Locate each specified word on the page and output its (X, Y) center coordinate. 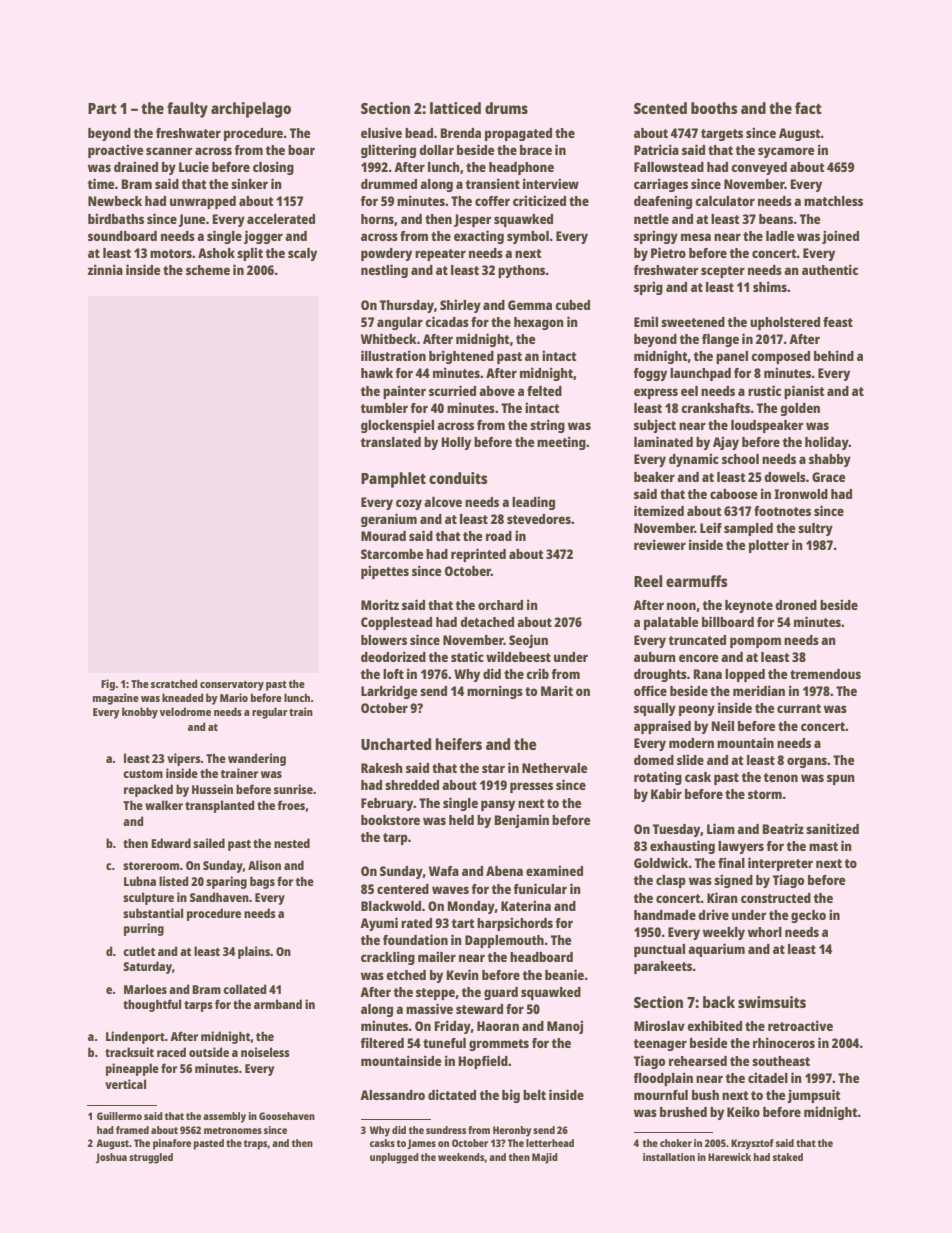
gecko (808, 916)
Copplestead (396, 623)
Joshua (111, 1158)
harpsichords (515, 924)
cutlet (139, 951)
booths (714, 108)
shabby (830, 460)
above (497, 391)
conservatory (232, 686)
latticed (455, 108)
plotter (769, 546)
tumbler (384, 408)
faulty (187, 110)
